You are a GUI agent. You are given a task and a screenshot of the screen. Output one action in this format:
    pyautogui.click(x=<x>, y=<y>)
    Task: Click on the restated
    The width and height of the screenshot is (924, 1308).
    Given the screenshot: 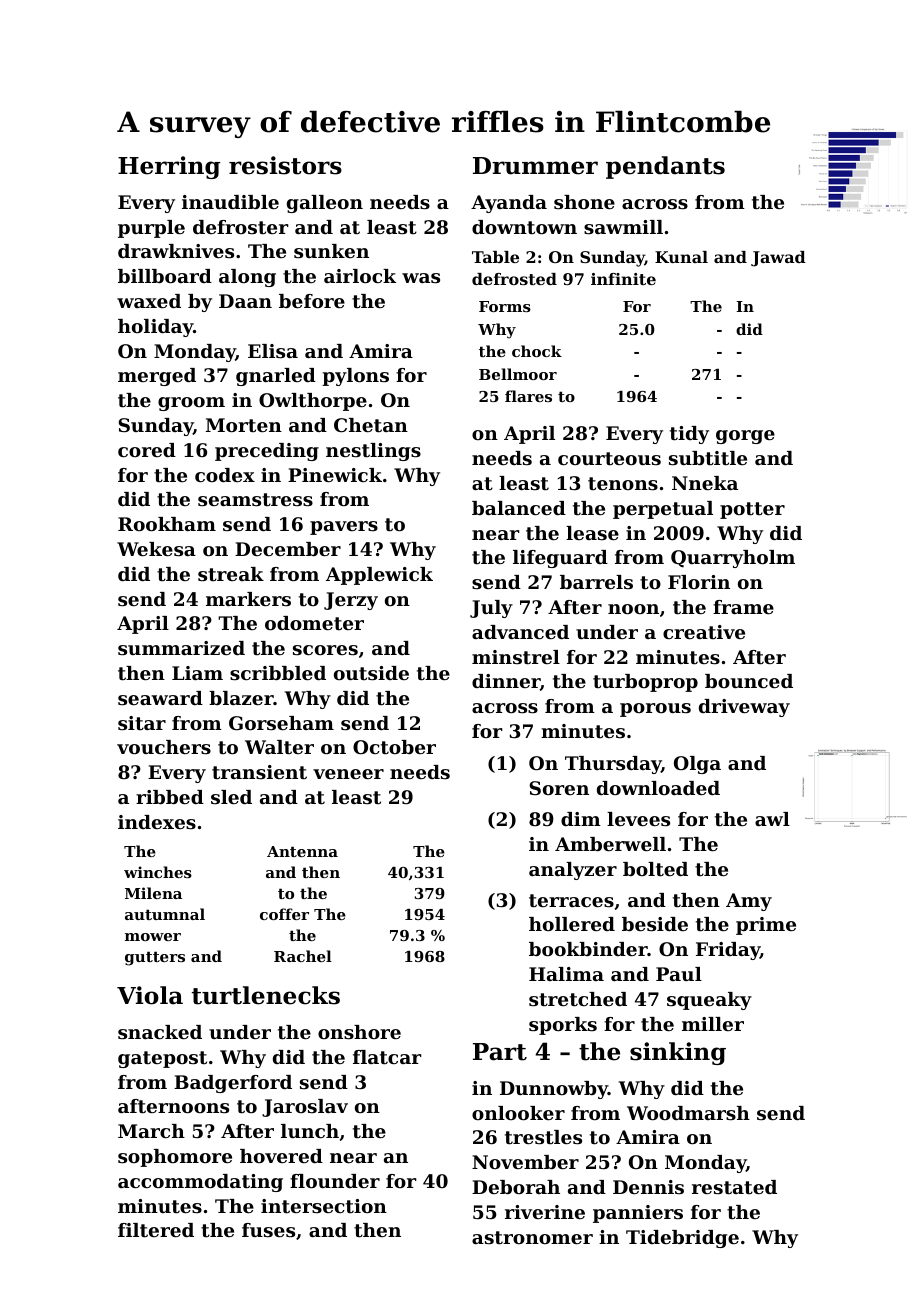 What is the action you would take?
    pyautogui.click(x=734, y=1187)
